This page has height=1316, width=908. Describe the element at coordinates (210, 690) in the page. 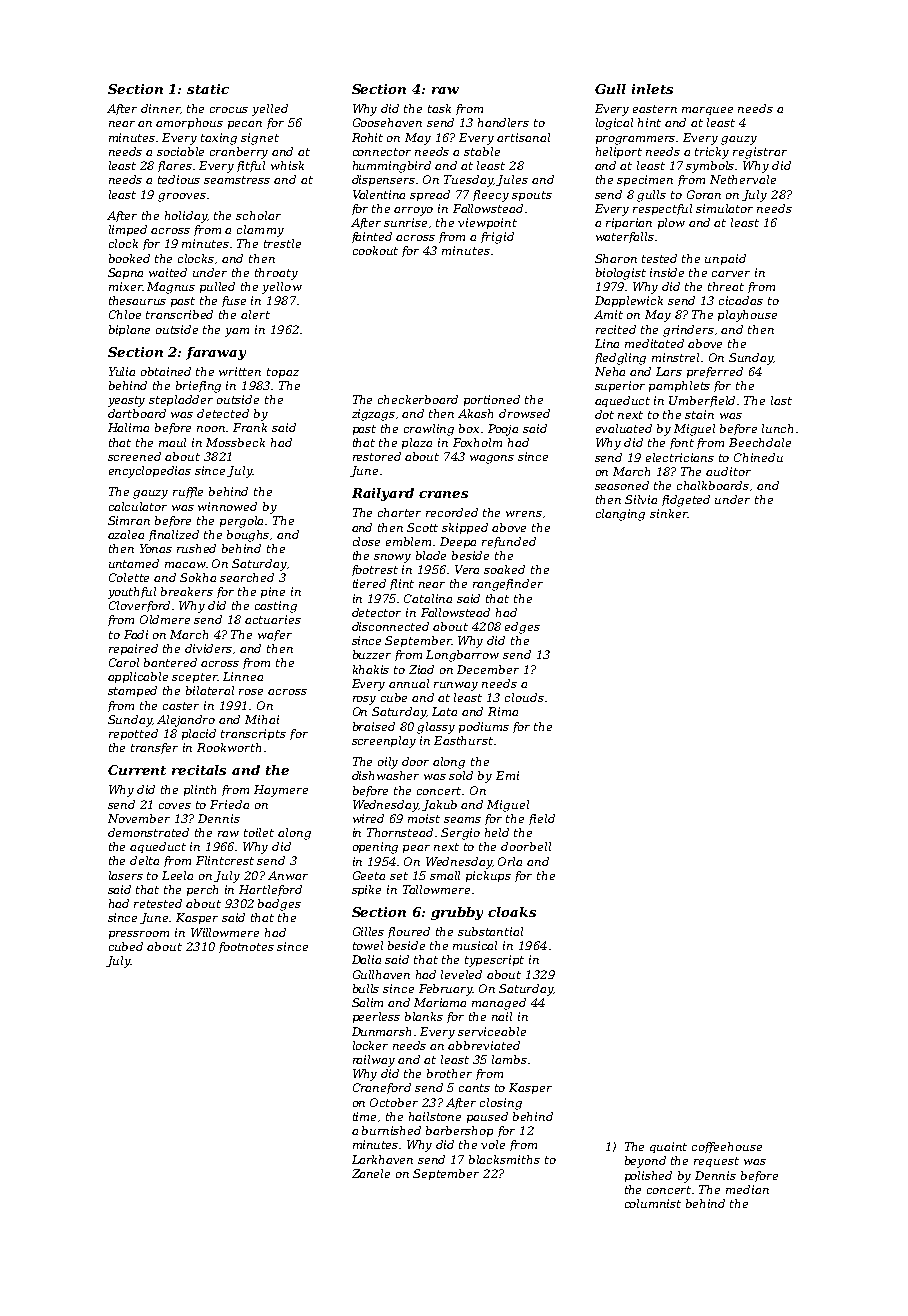

I see `bilateral` at that location.
